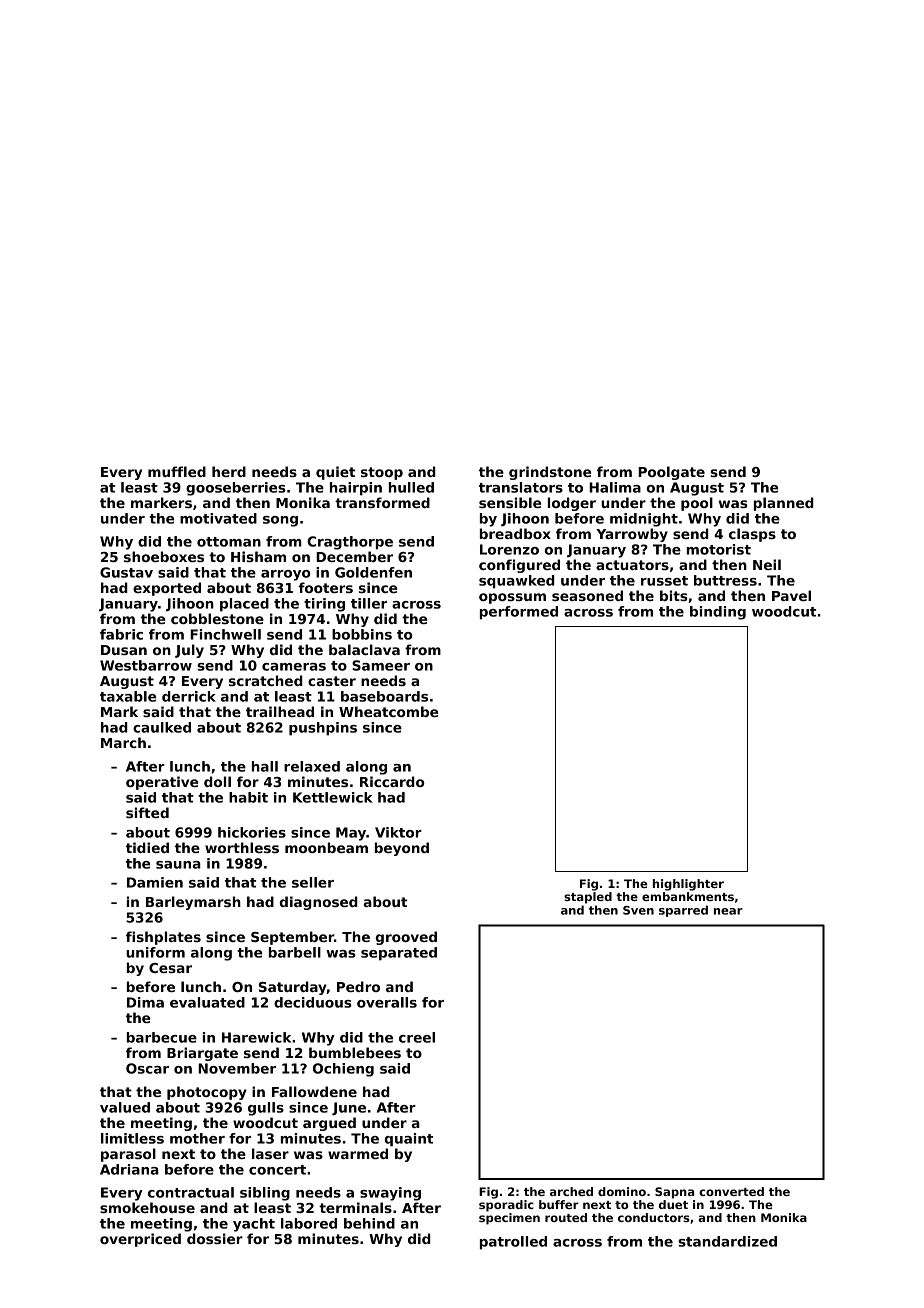 This screenshot has width=924, height=1308. Describe the element at coordinates (398, 832) in the screenshot. I see `Viktor` at that location.
